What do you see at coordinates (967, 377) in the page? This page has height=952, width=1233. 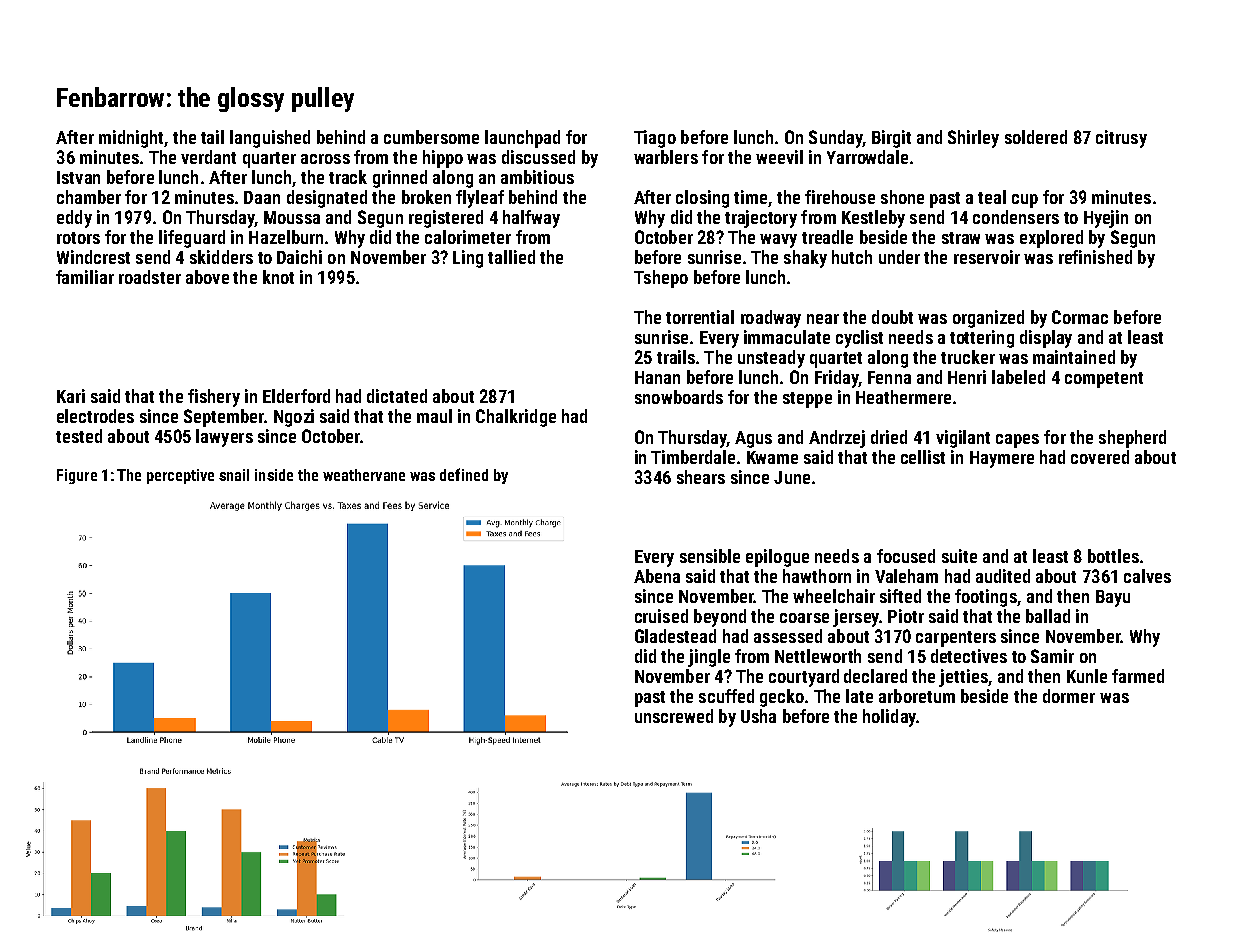 I see `Henri` at bounding box center [967, 377].
